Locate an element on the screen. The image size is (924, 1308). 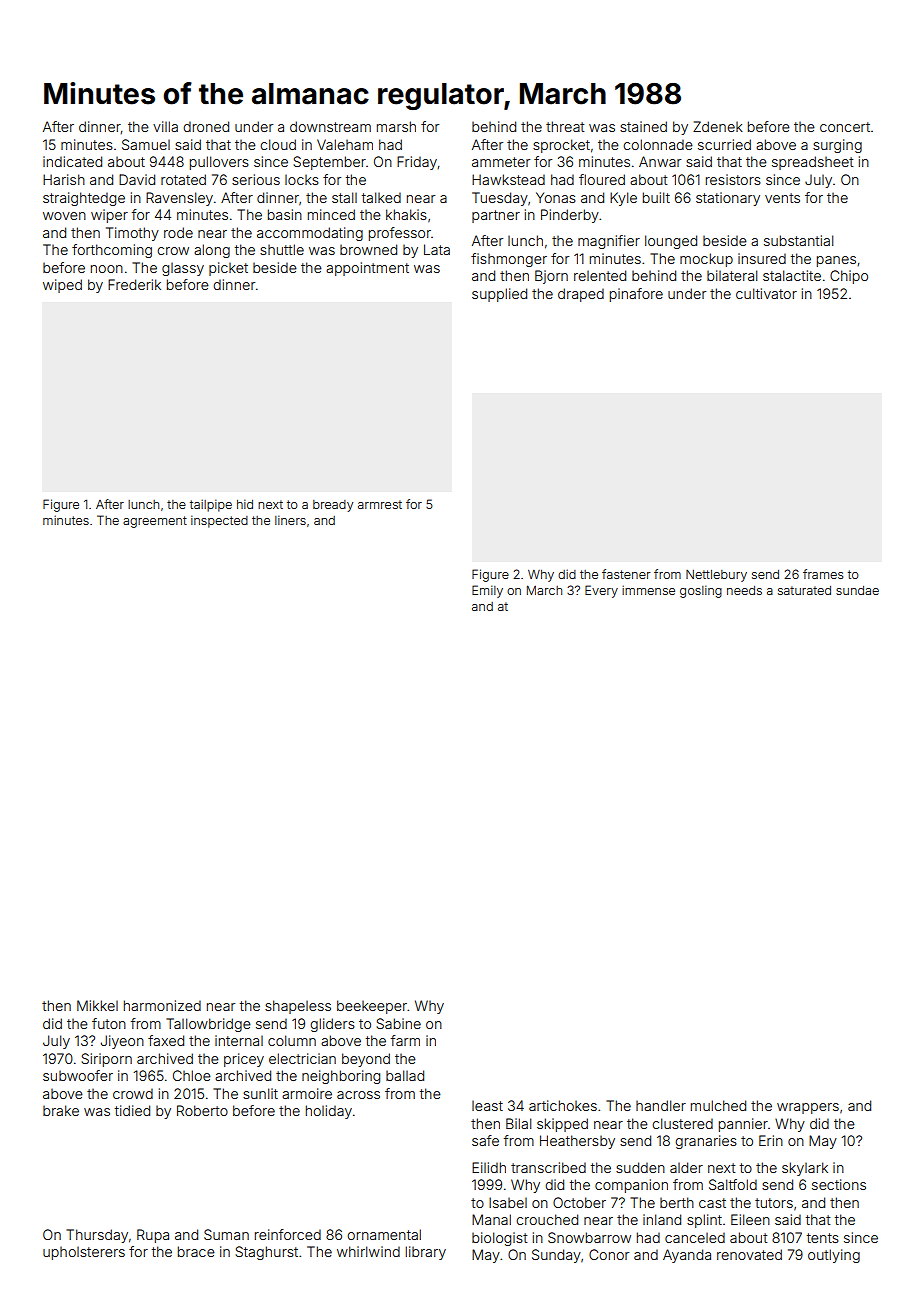
agreement is located at coordinates (155, 522).
